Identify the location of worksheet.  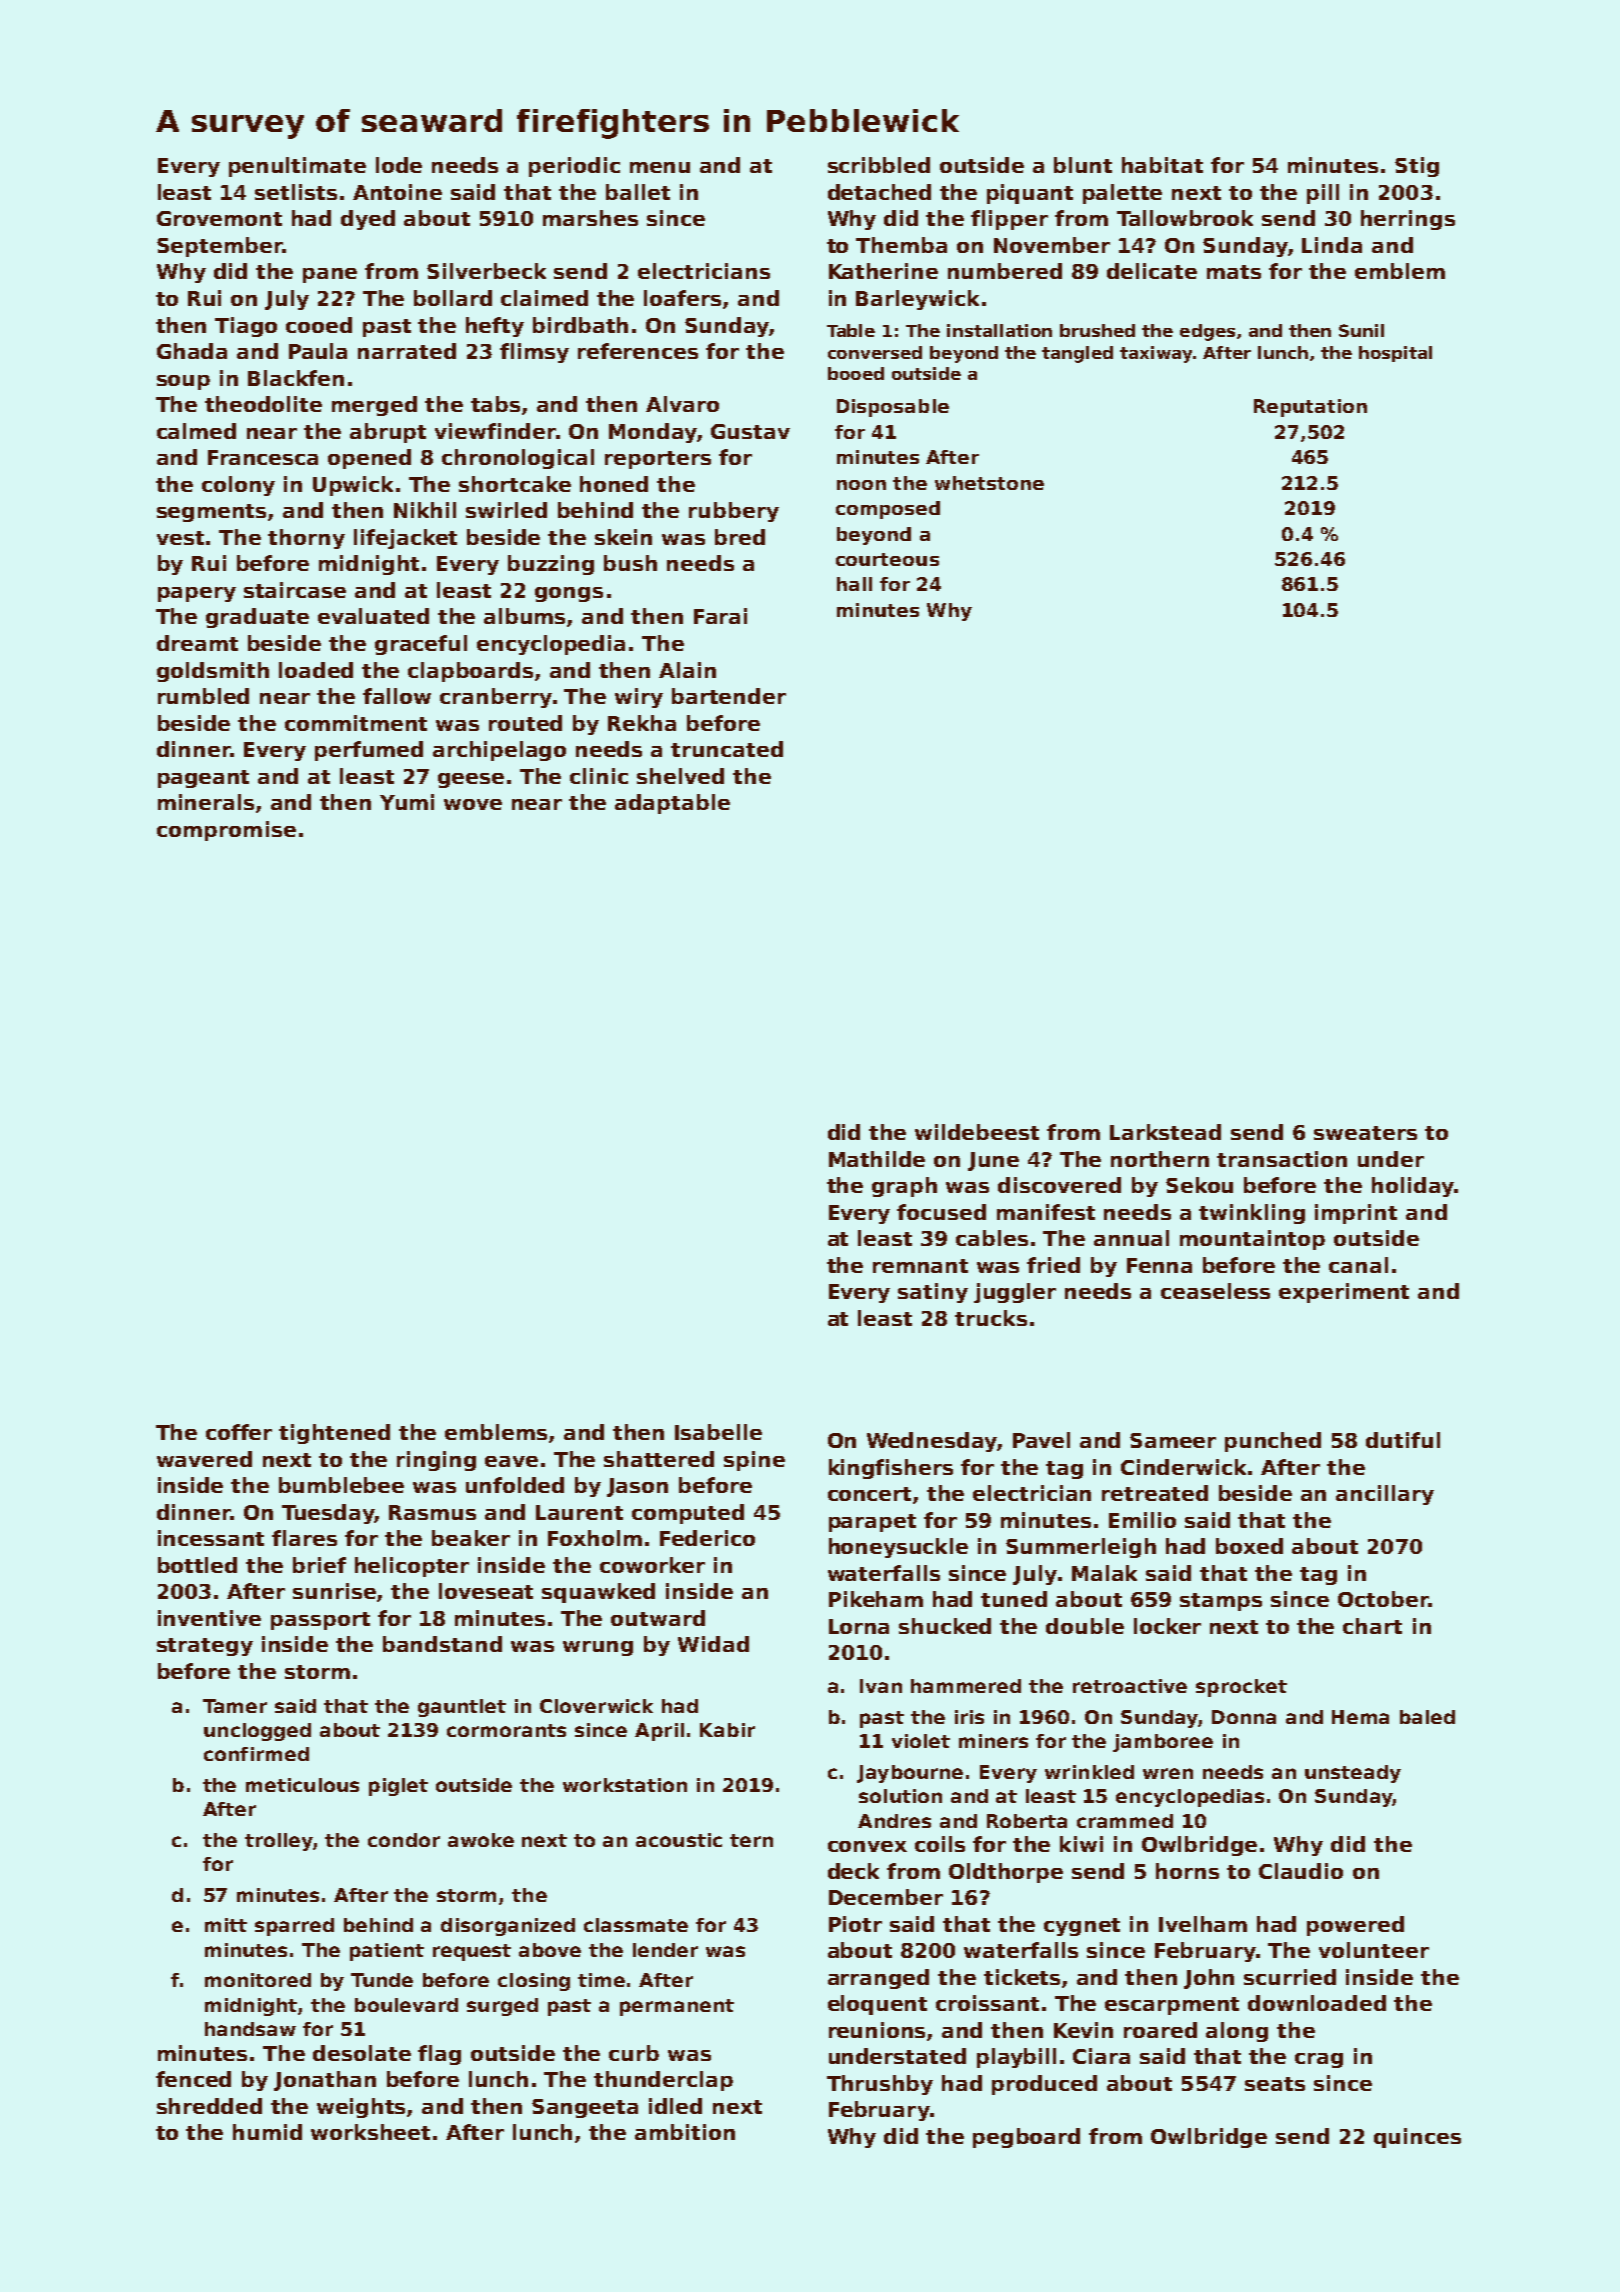
(370, 2132).
